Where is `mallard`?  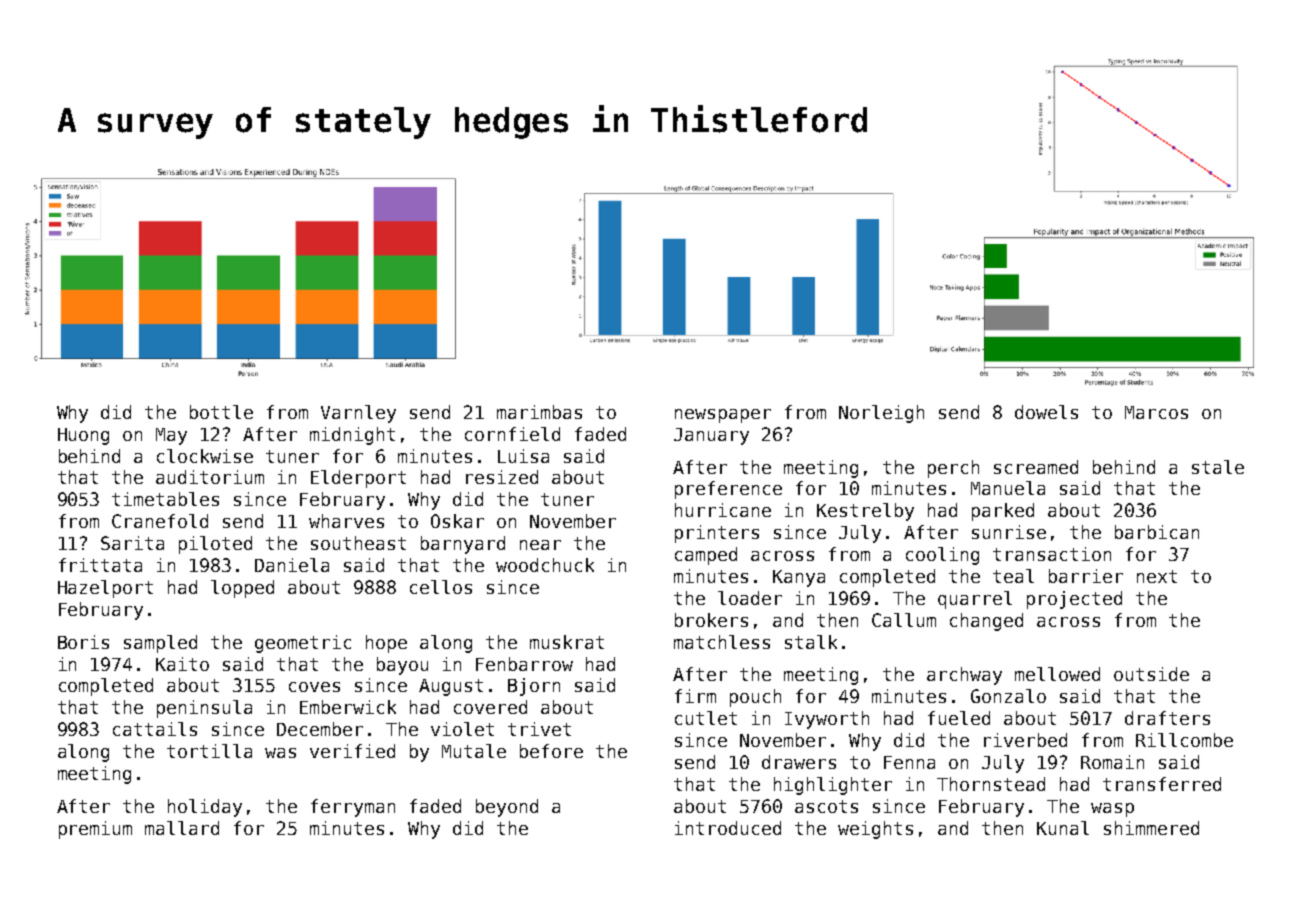 mallard is located at coordinates (182, 828).
